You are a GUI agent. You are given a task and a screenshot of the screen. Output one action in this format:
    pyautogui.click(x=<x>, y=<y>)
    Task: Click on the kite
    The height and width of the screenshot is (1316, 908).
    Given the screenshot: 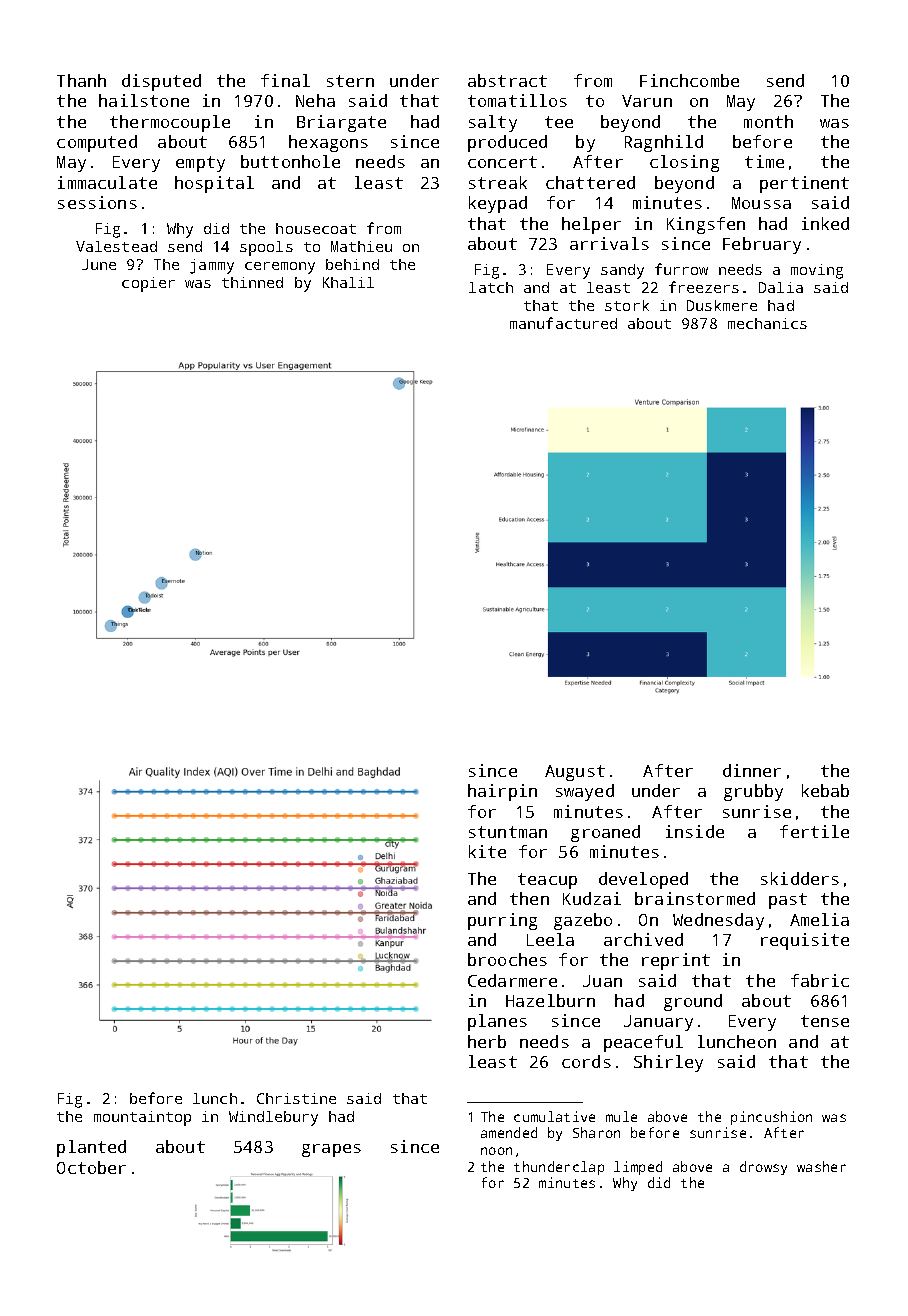 What is the action you would take?
    pyautogui.click(x=487, y=851)
